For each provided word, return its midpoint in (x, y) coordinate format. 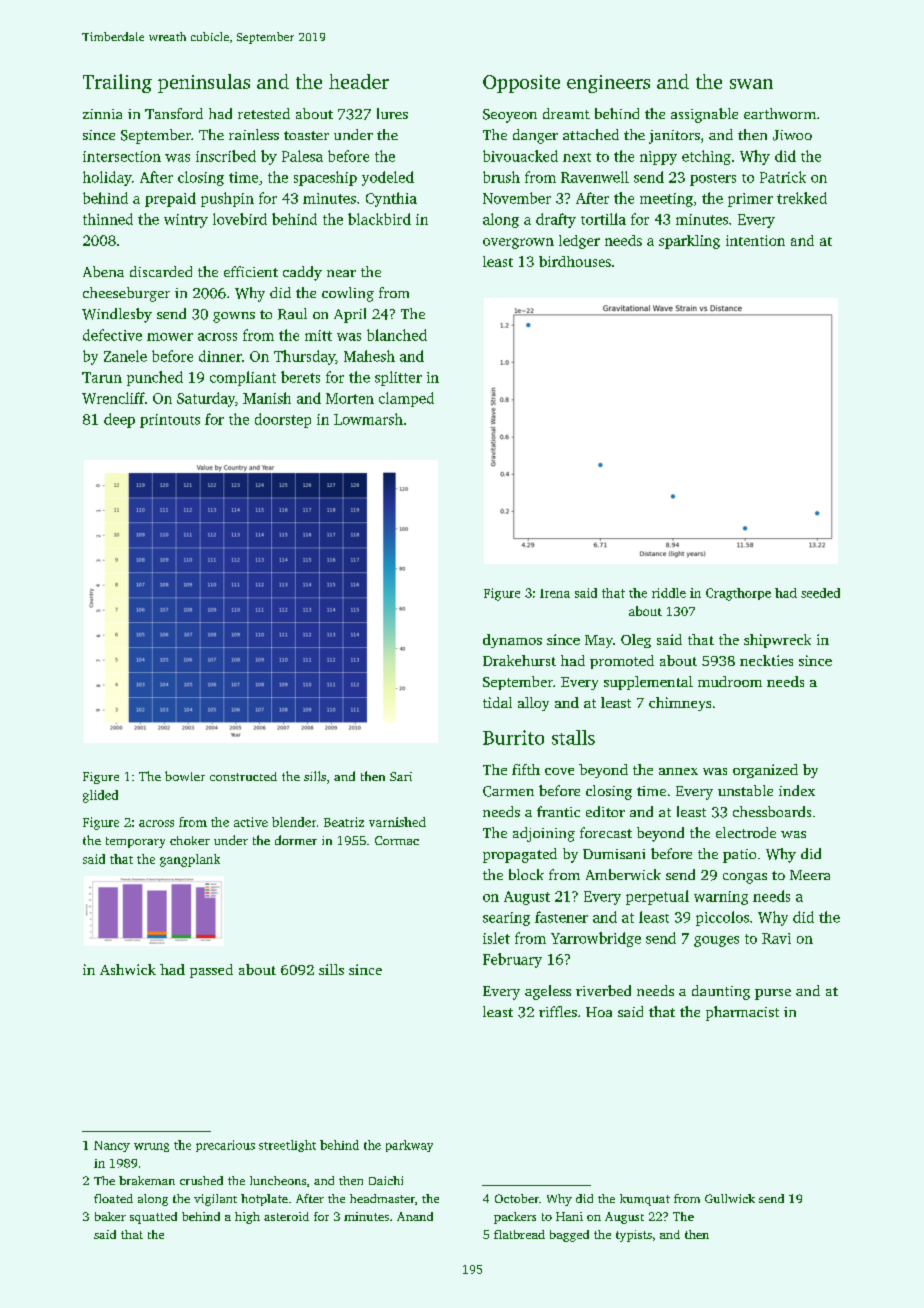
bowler (185, 776)
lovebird (240, 219)
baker (110, 1216)
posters (713, 180)
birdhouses (575, 261)
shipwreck (777, 641)
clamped (406, 399)
